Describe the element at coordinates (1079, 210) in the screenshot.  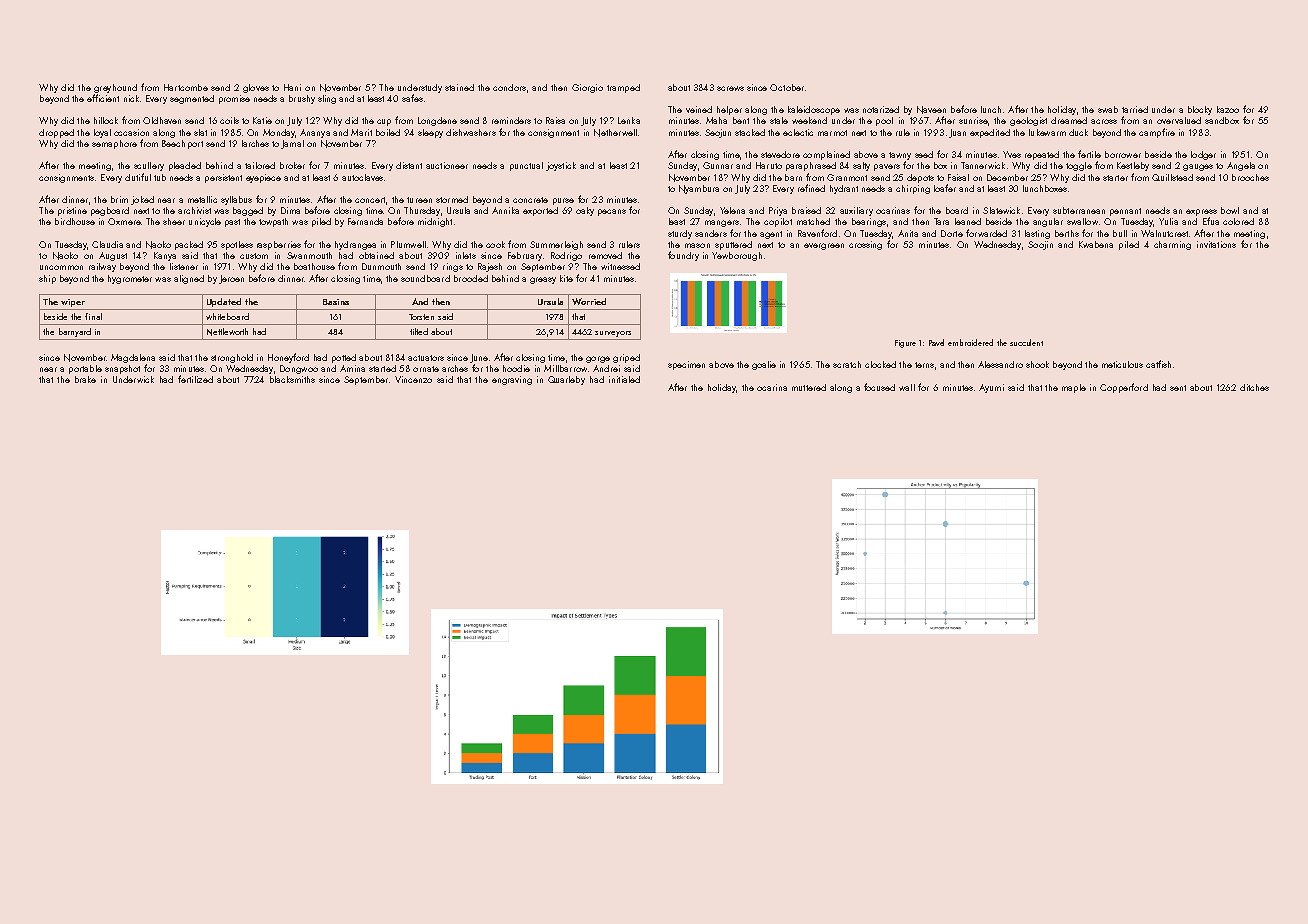
I see `subterranean` at that location.
